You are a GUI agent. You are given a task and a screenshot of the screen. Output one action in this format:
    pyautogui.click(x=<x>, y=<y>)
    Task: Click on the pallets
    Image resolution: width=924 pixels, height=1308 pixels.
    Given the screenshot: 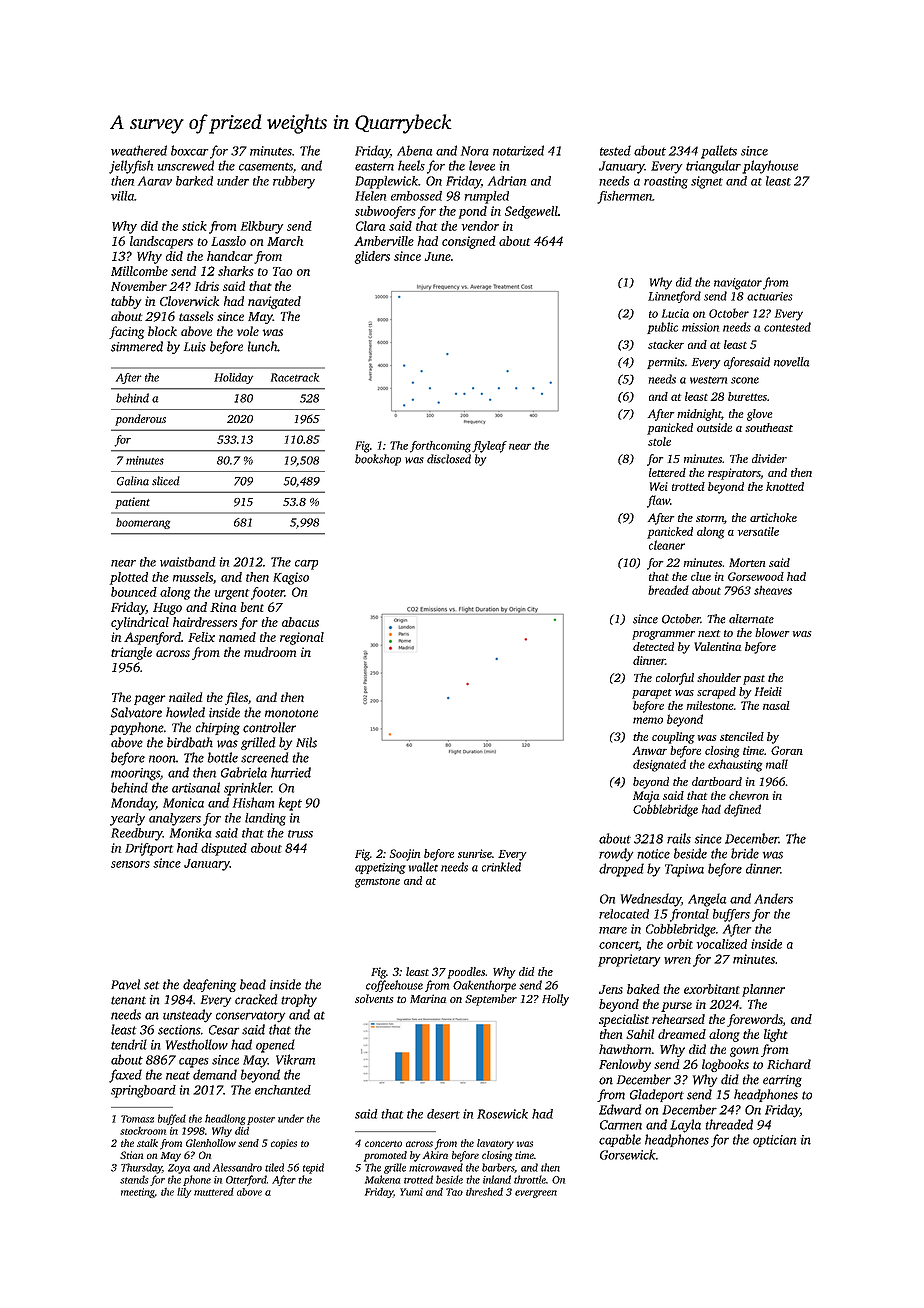 What is the action you would take?
    pyautogui.click(x=719, y=152)
